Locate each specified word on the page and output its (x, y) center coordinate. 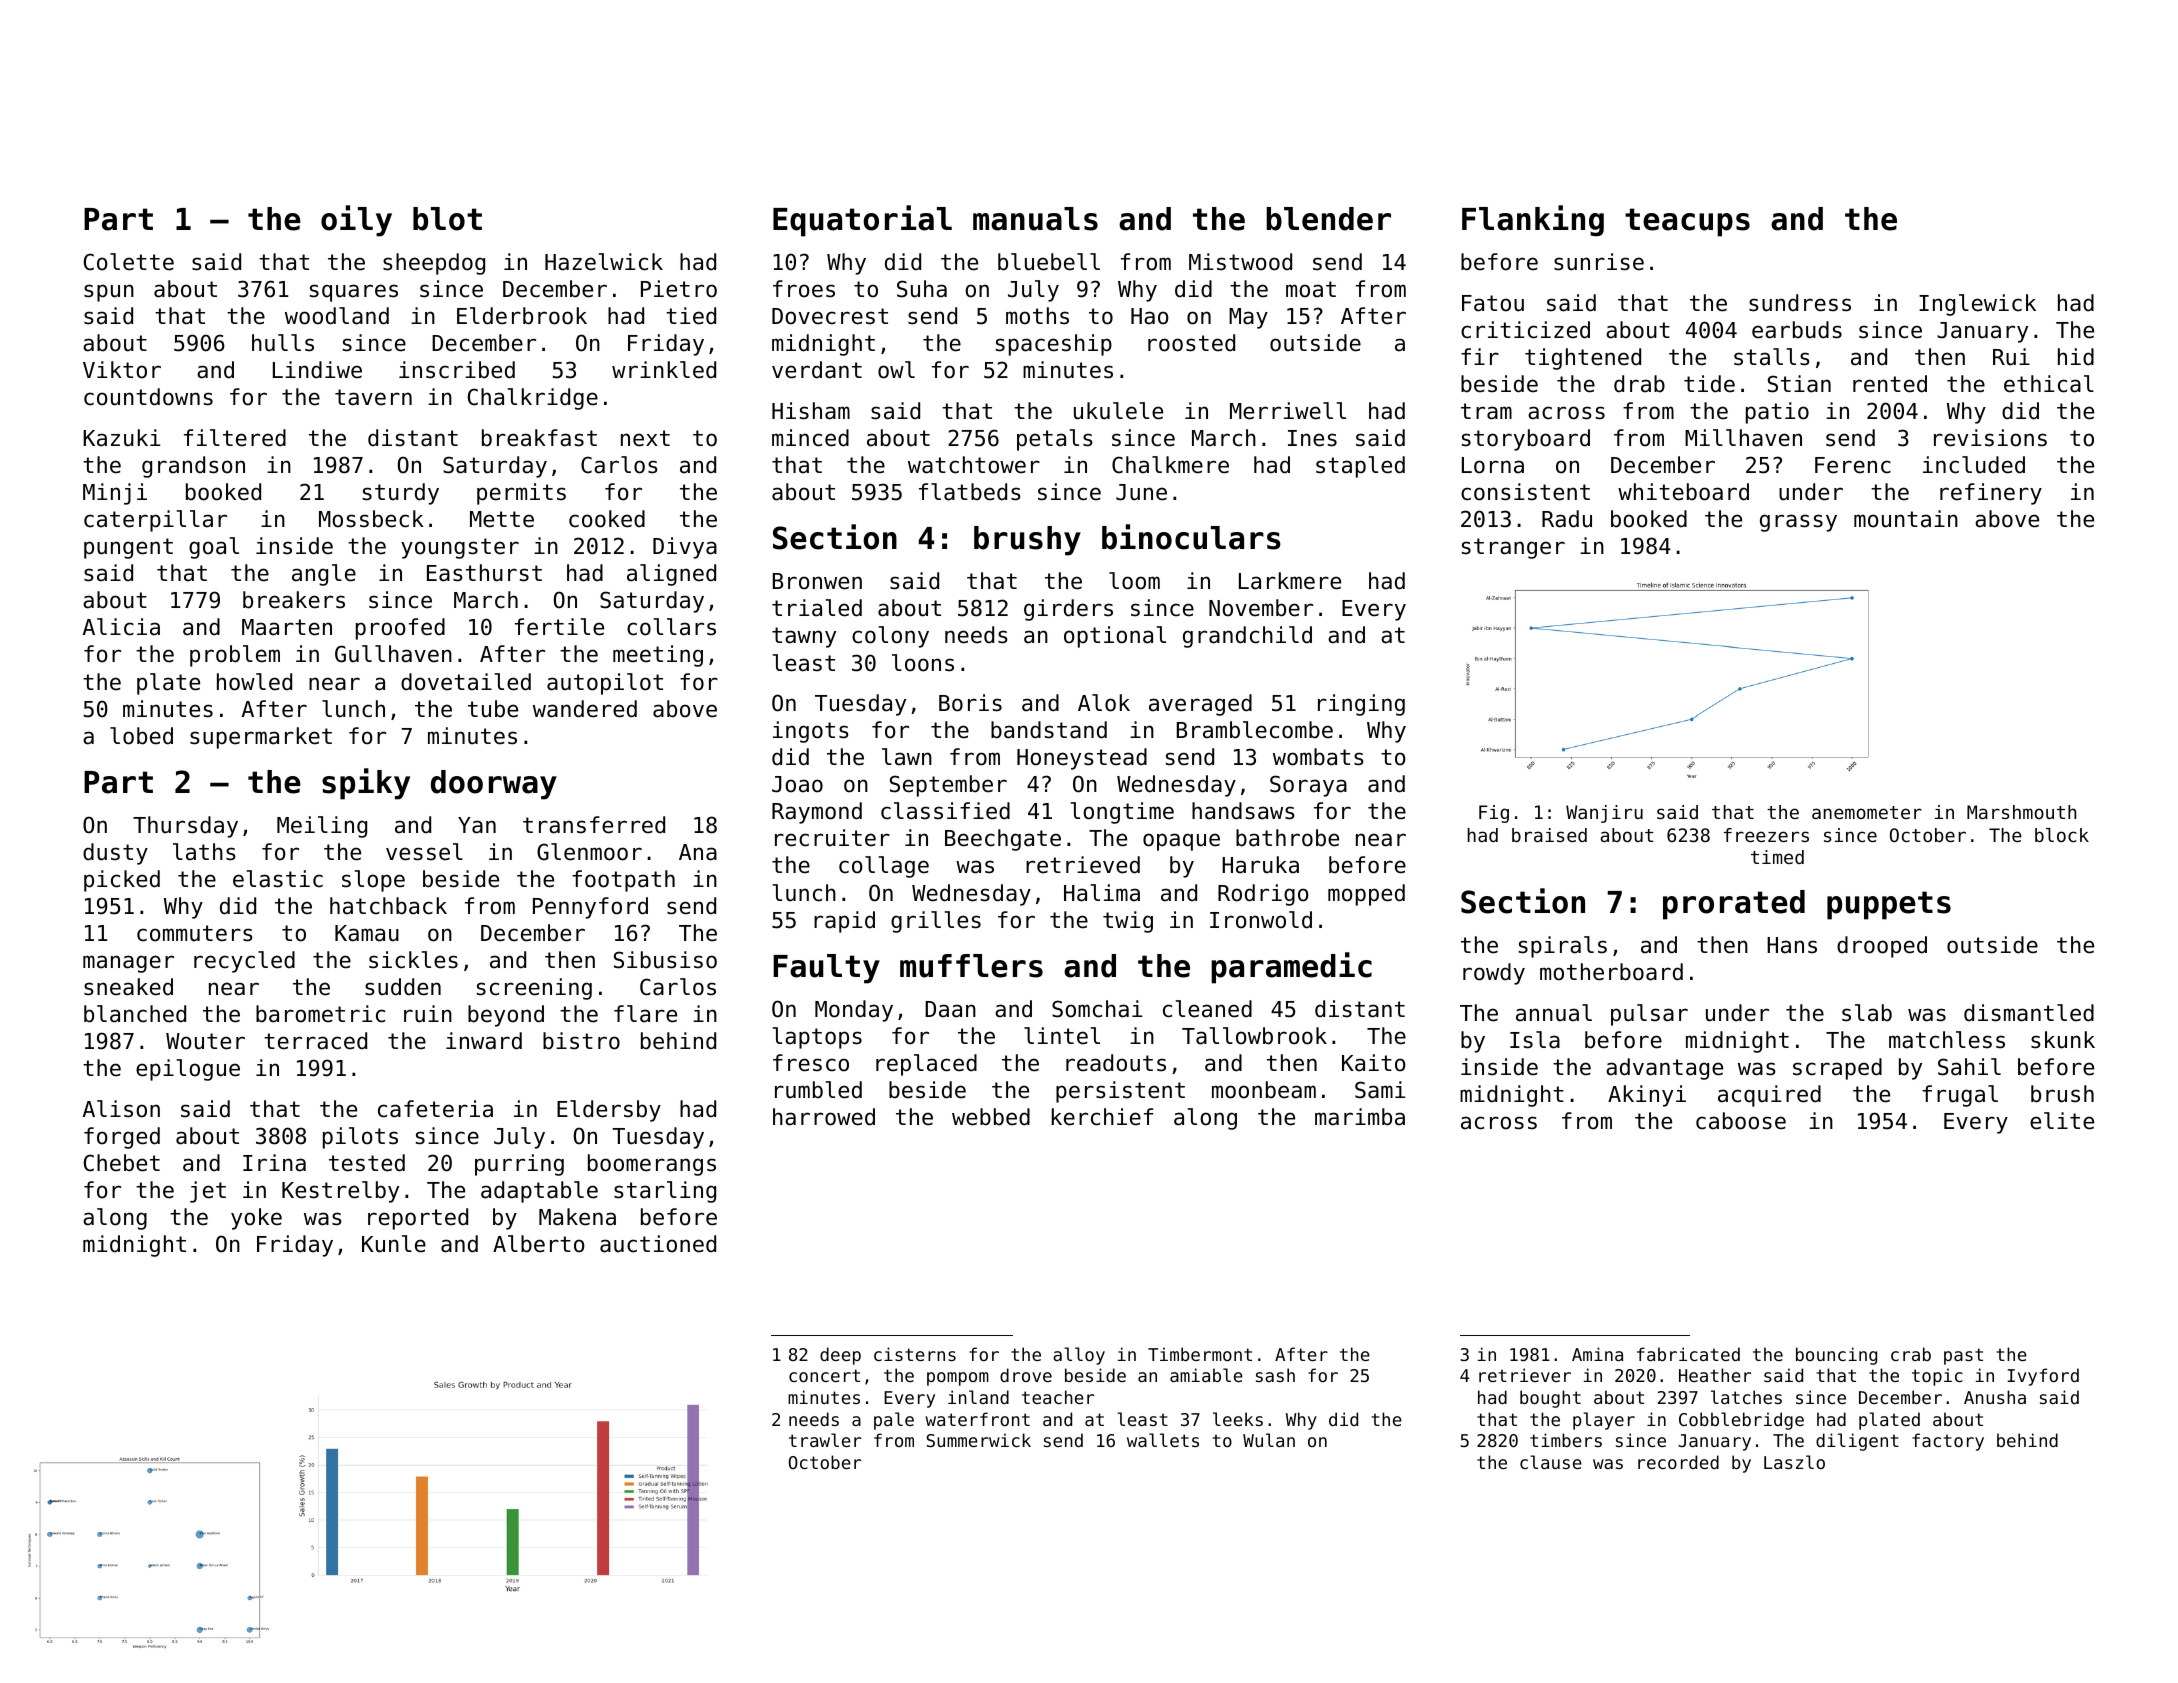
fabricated (1688, 1354)
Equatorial (862, 221)
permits (521, 494)
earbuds (1797, 330)
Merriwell (1288, 411)
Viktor (122, 370)
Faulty (826, 969)
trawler (825, 1440)
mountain (1906, 519)
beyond (506, 1016)
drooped (1882, 947)
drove (1026, 1375)
